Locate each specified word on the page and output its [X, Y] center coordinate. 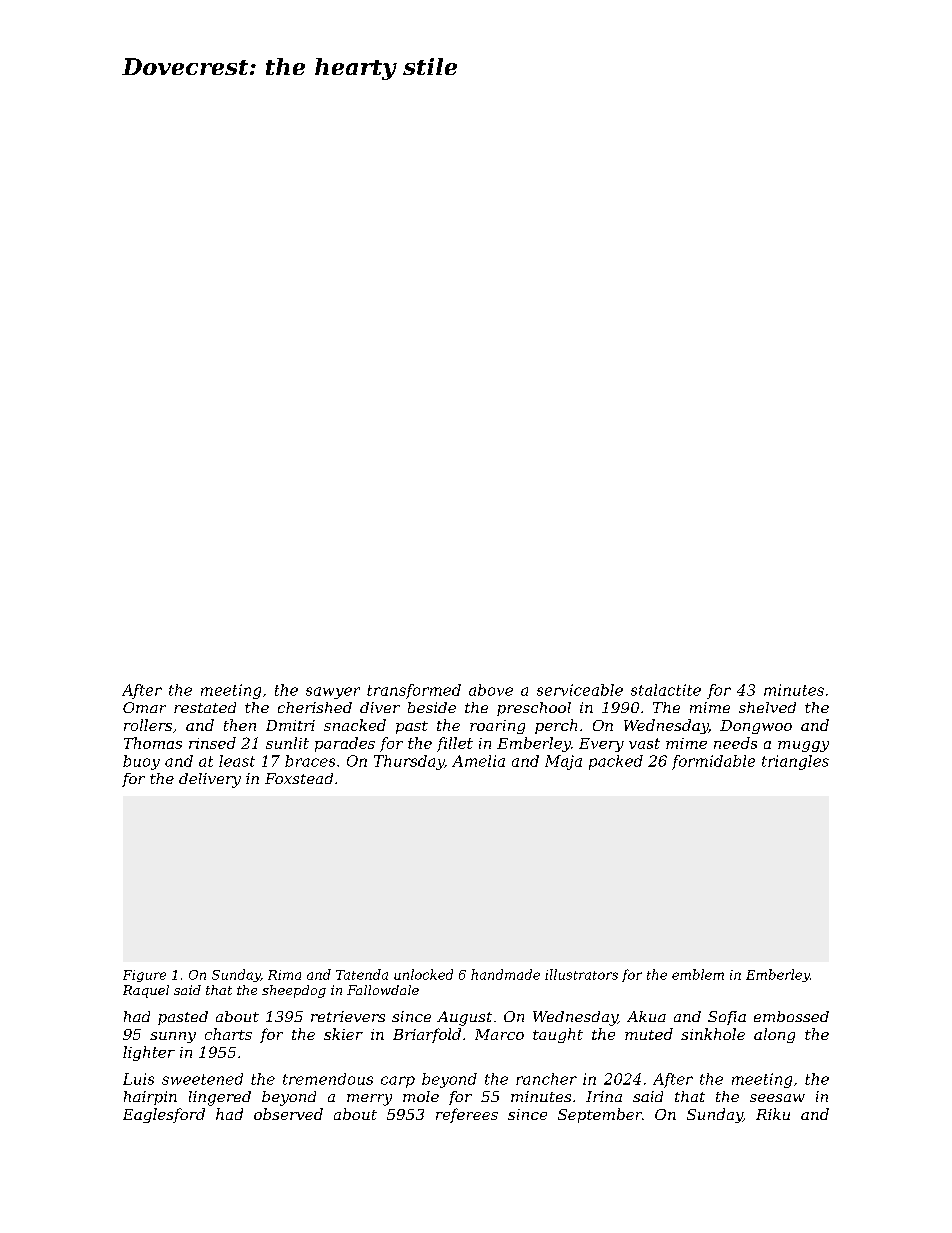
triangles [795, 762]
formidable [713, 762]
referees [467, 1115]
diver [380, 707]
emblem [698, 974]
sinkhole [713, 1034]
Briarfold [427, 1035]
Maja [563, 762]
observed [288, 1114]
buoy [141, 762]
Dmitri [290, 725]
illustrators [581, 974]
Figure [144, 976]
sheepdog [294, 991]
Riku [773, 1114]
